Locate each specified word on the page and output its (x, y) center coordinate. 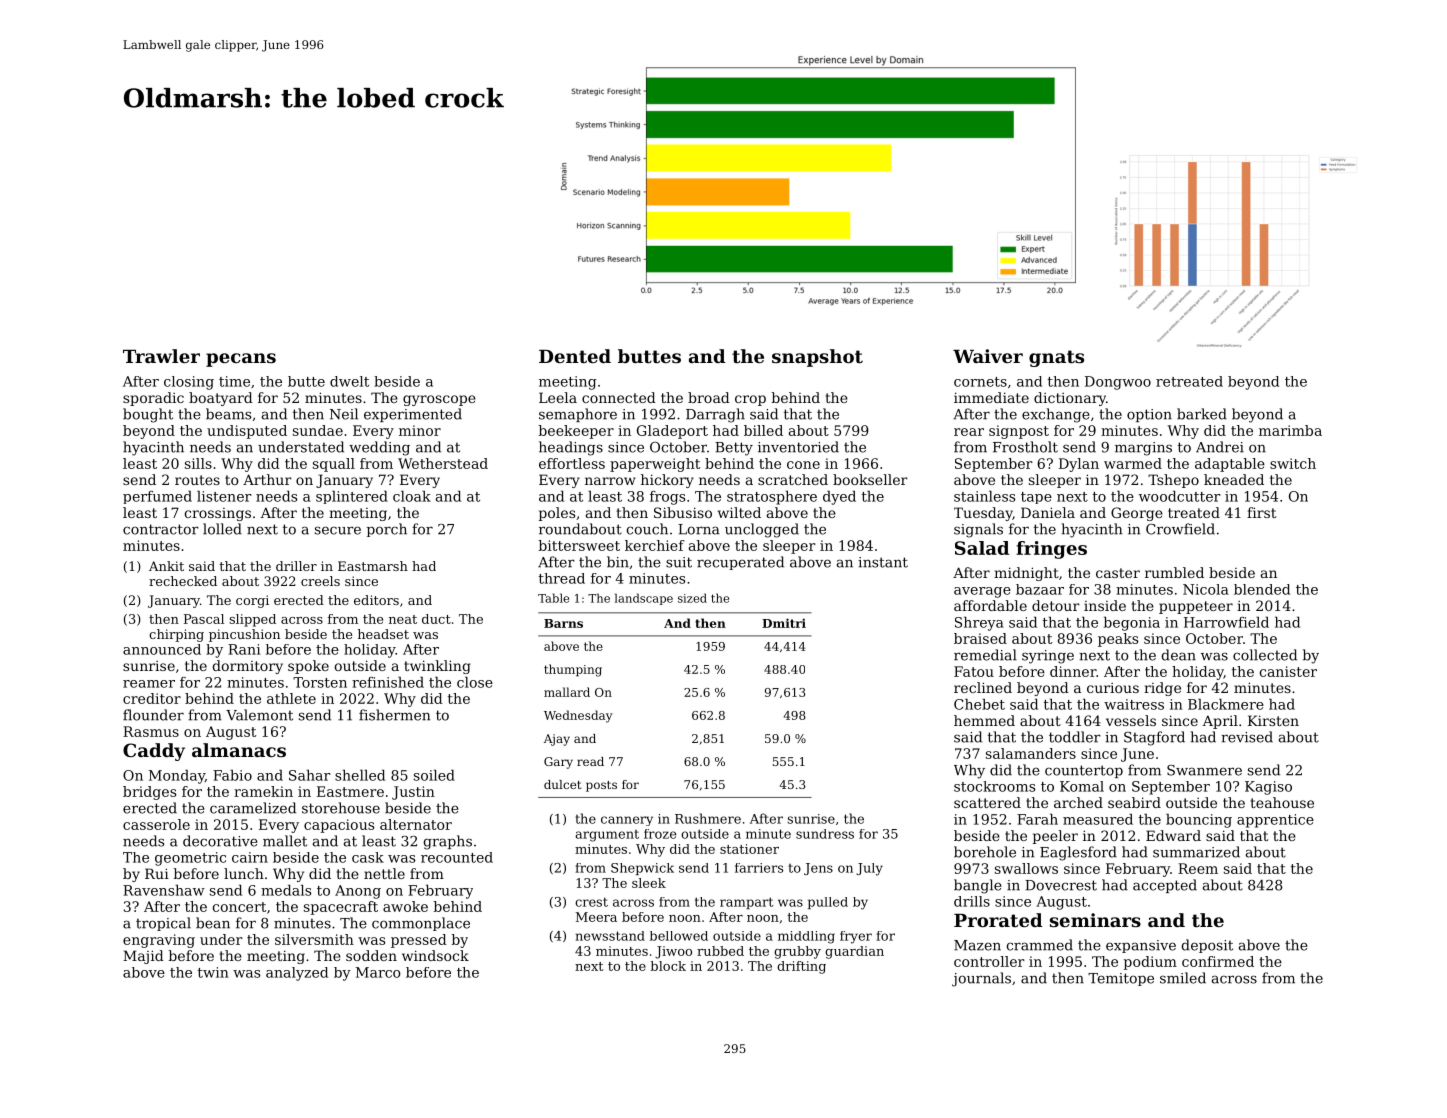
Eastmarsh (373, 566)
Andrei (1220, 447)
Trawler (161, 356)
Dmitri (784, 623)
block (668, 966)
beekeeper (576, 432)
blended (1262, 589)
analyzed (297, 974)
